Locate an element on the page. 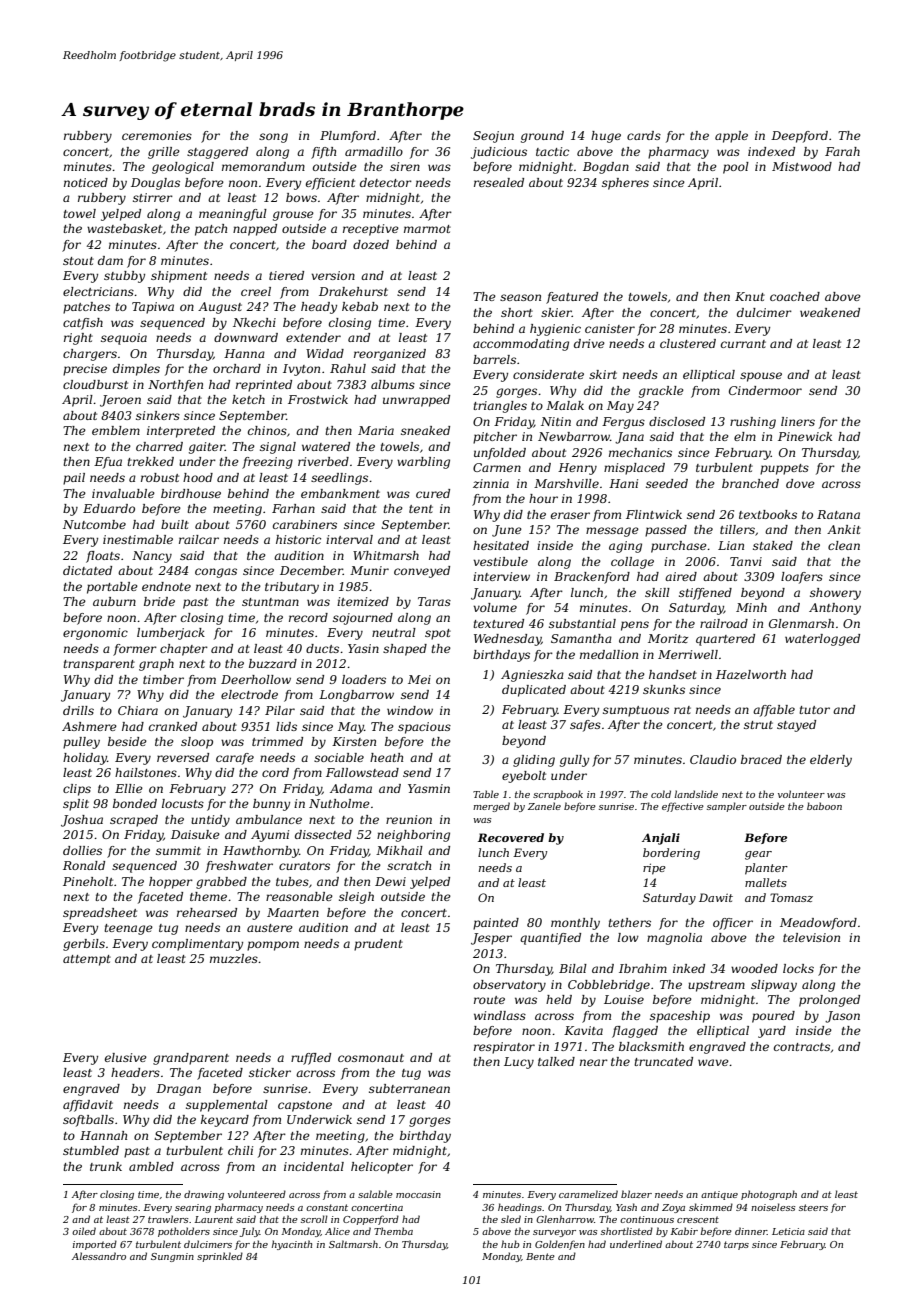 This document has width=924, height=1308. Northfen is located at coordinates (175, 386).
